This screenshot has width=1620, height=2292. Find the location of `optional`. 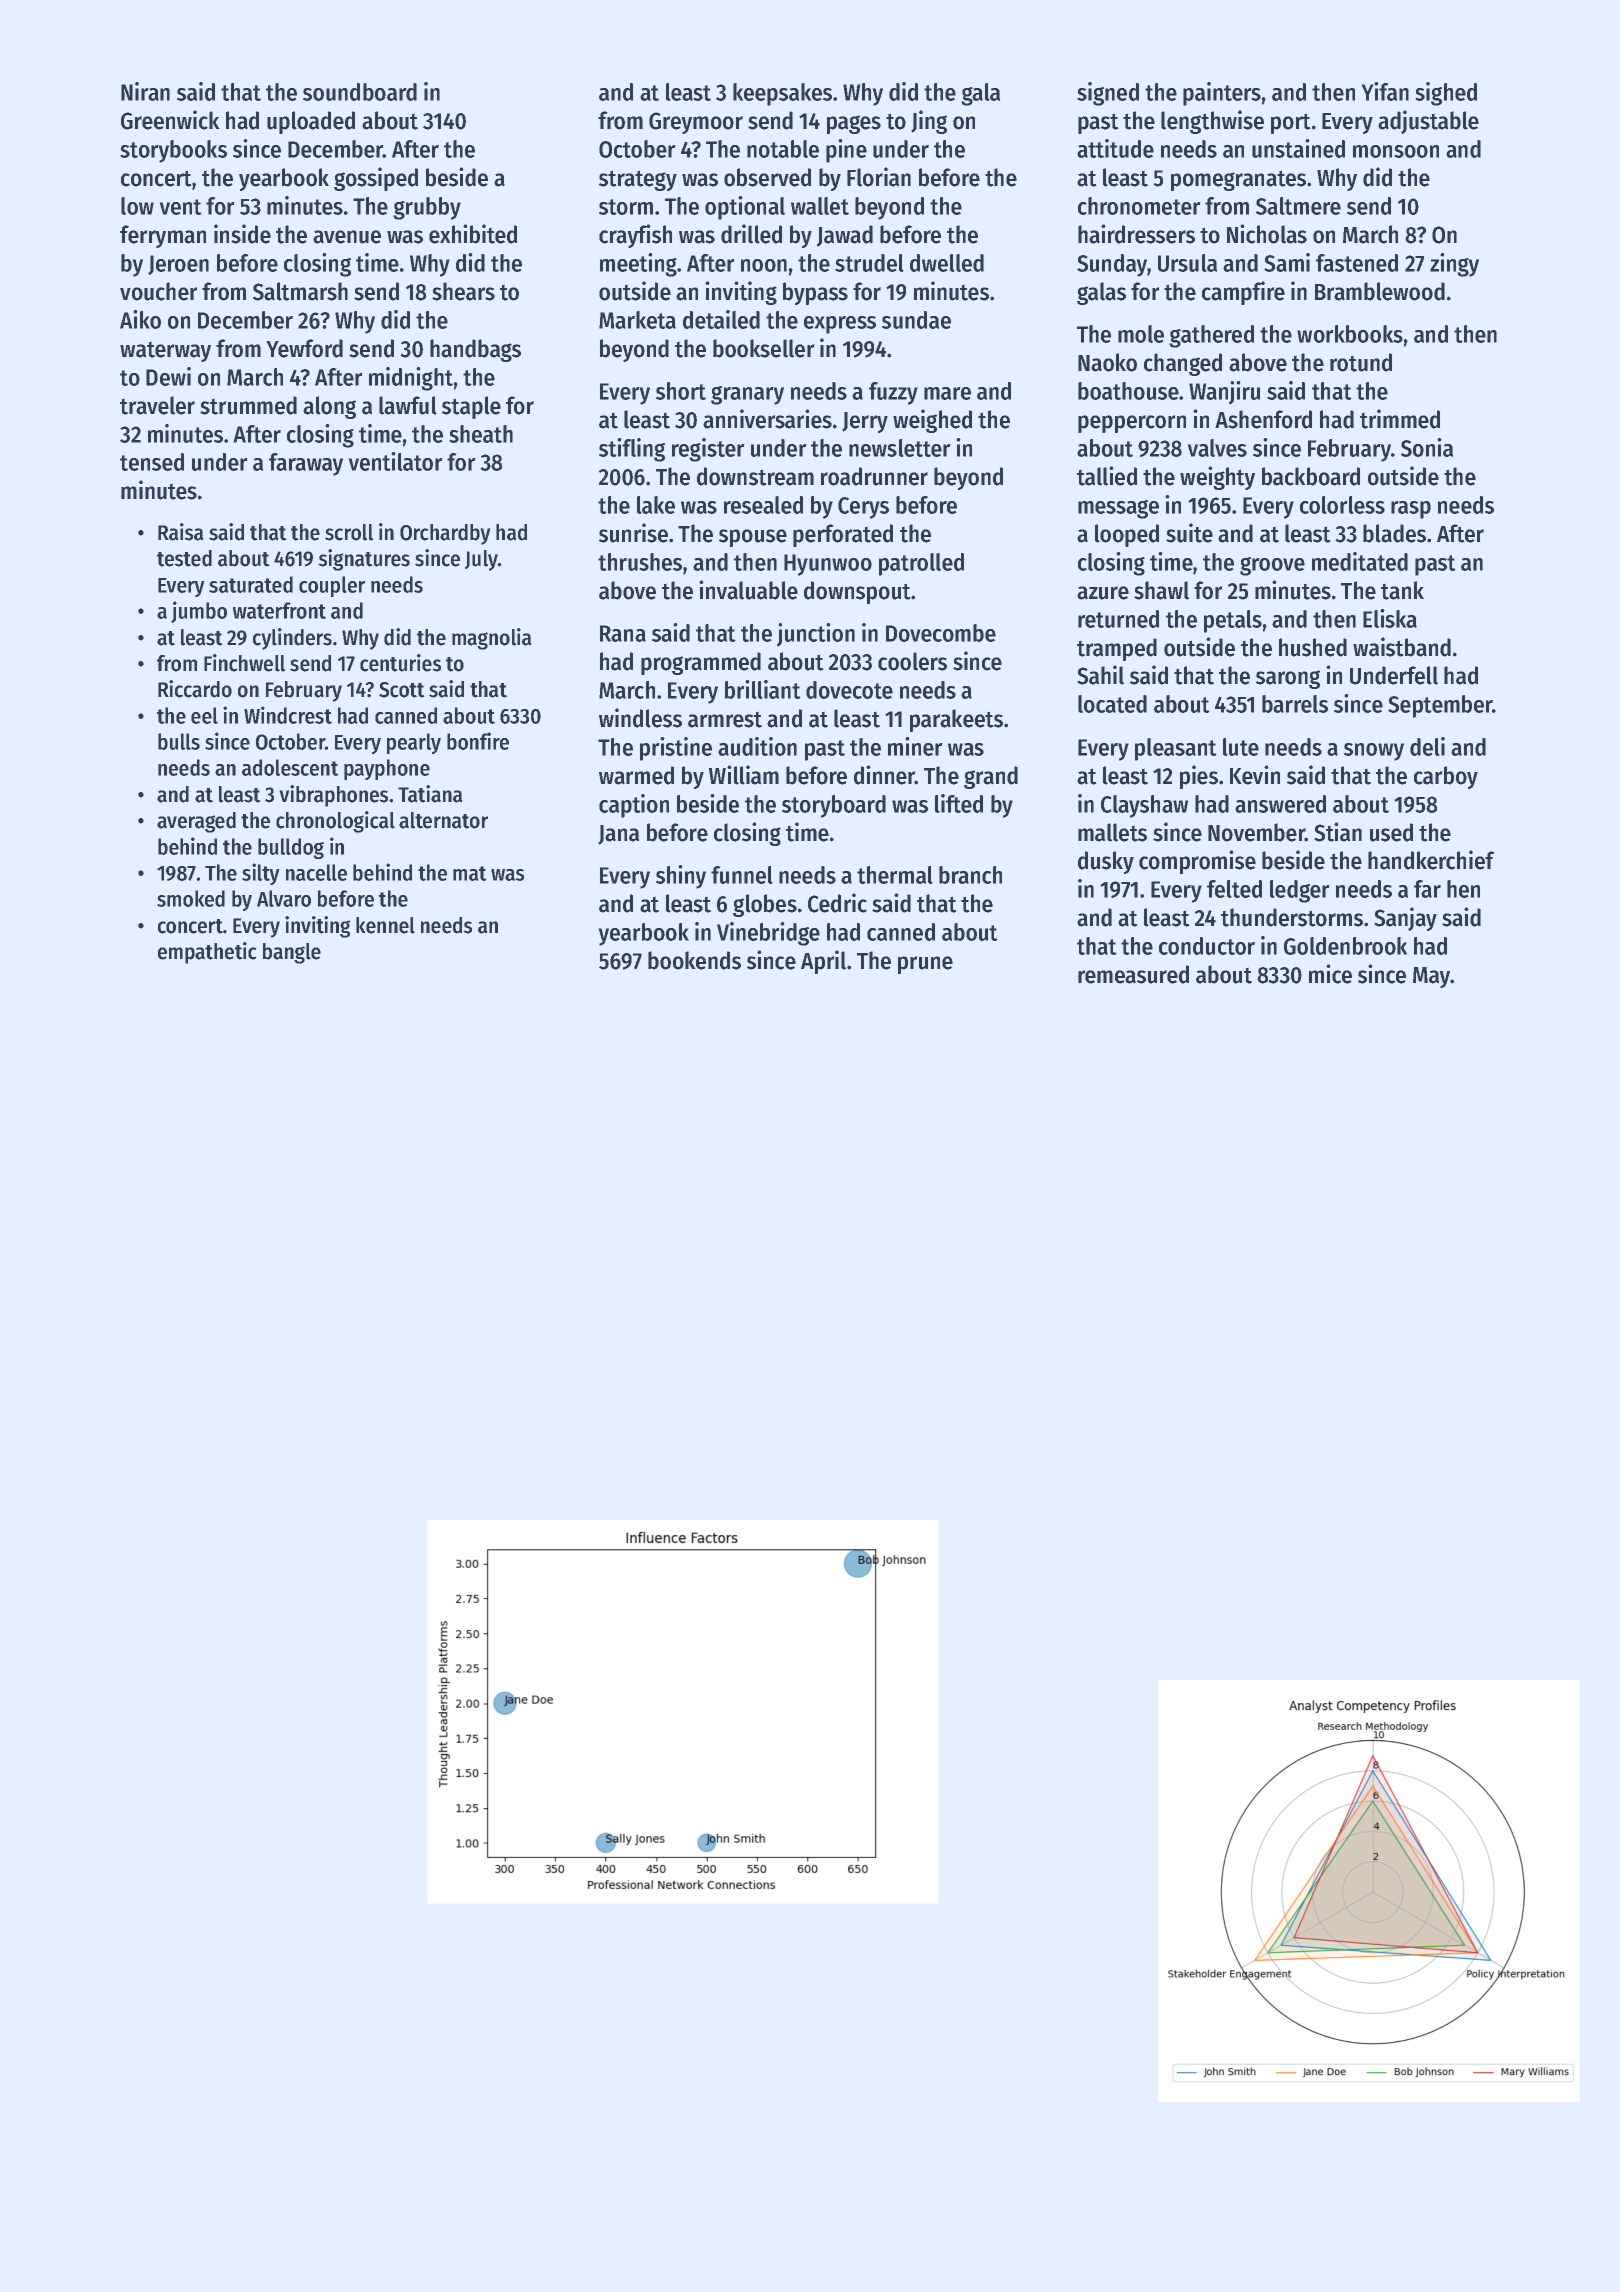

optional is located at coordinates (745, 208).
